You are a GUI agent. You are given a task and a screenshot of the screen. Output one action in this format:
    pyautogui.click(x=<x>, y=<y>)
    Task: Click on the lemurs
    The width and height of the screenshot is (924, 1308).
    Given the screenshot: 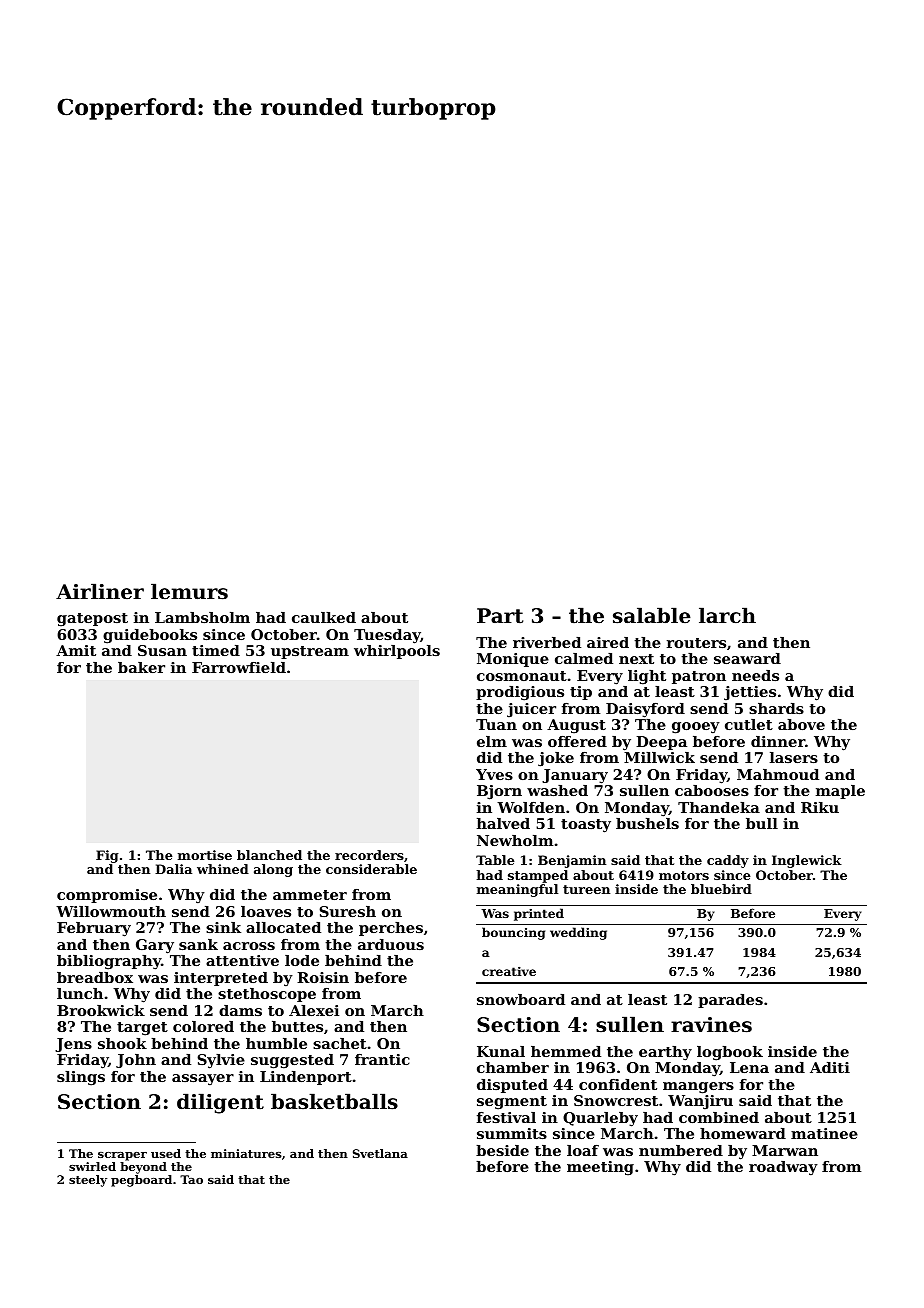 What is the action you would take?
    pyautogui.click(x=189, y=591)
